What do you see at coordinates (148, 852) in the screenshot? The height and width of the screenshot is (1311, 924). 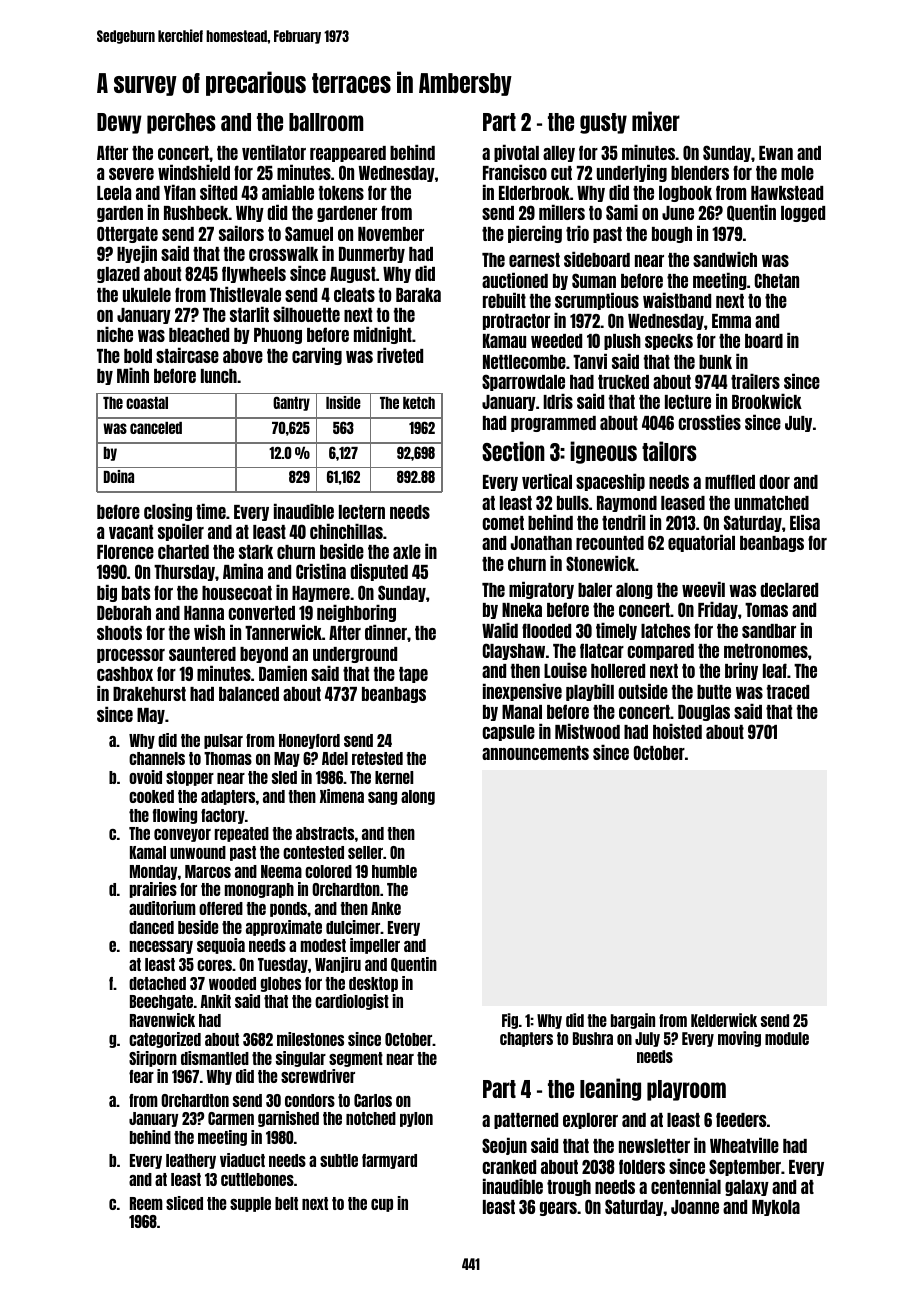 I see `Kamal` at bounding box center [148, 852].
